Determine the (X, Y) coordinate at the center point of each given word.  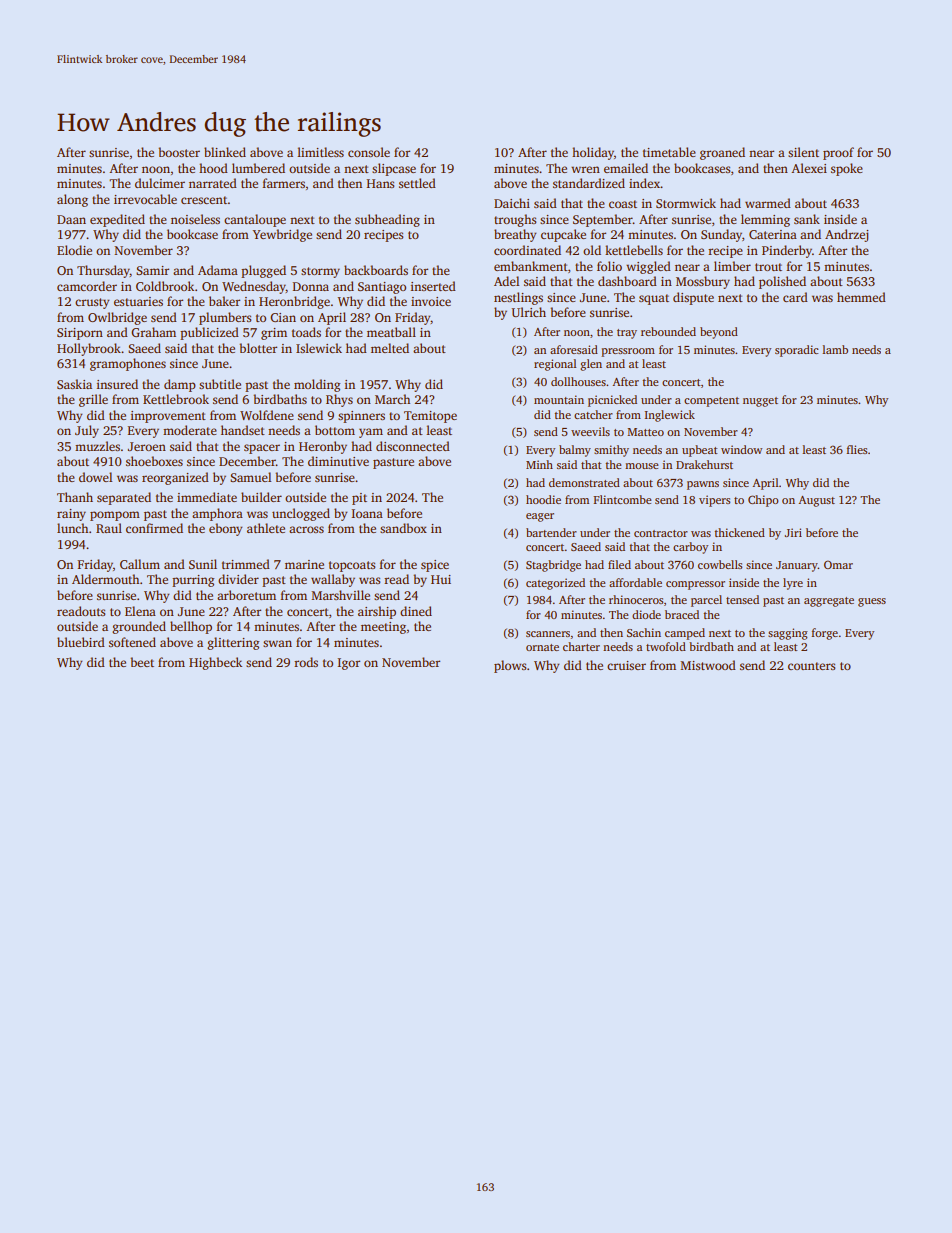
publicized (209, 333)
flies (856, 449)
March (392, 399)
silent (803, 152)
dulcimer (160, 183)
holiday (593, 153)
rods (306, 662)
